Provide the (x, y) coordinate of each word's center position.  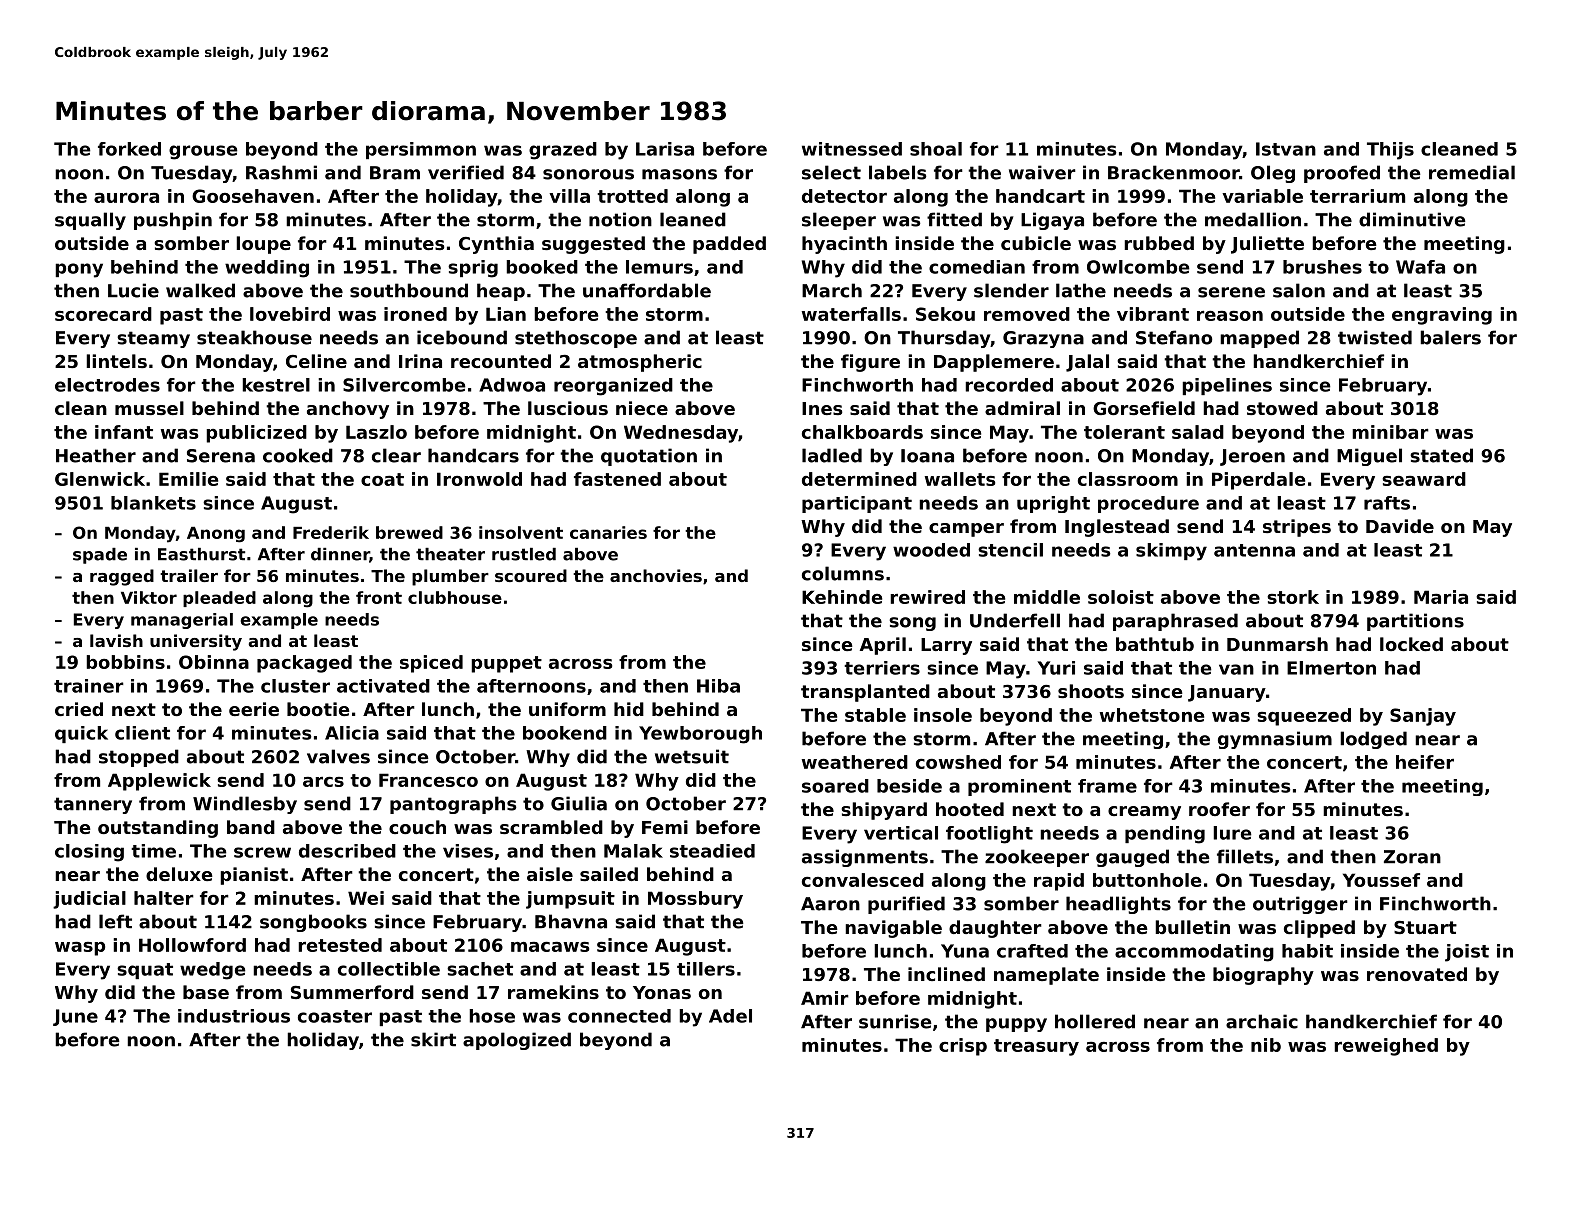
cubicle (1036, 243)
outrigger (1300, 905)
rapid (1059, 882)
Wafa (1420, 267)
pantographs (453, 805)
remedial (1472, 172)
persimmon (421, 150)
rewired (927, 597)
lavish (116, 640)
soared (835, 786)
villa (569, 196)
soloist (1121, 597)
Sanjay (1423, 717)
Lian (506, 314)
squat (145, 971)
